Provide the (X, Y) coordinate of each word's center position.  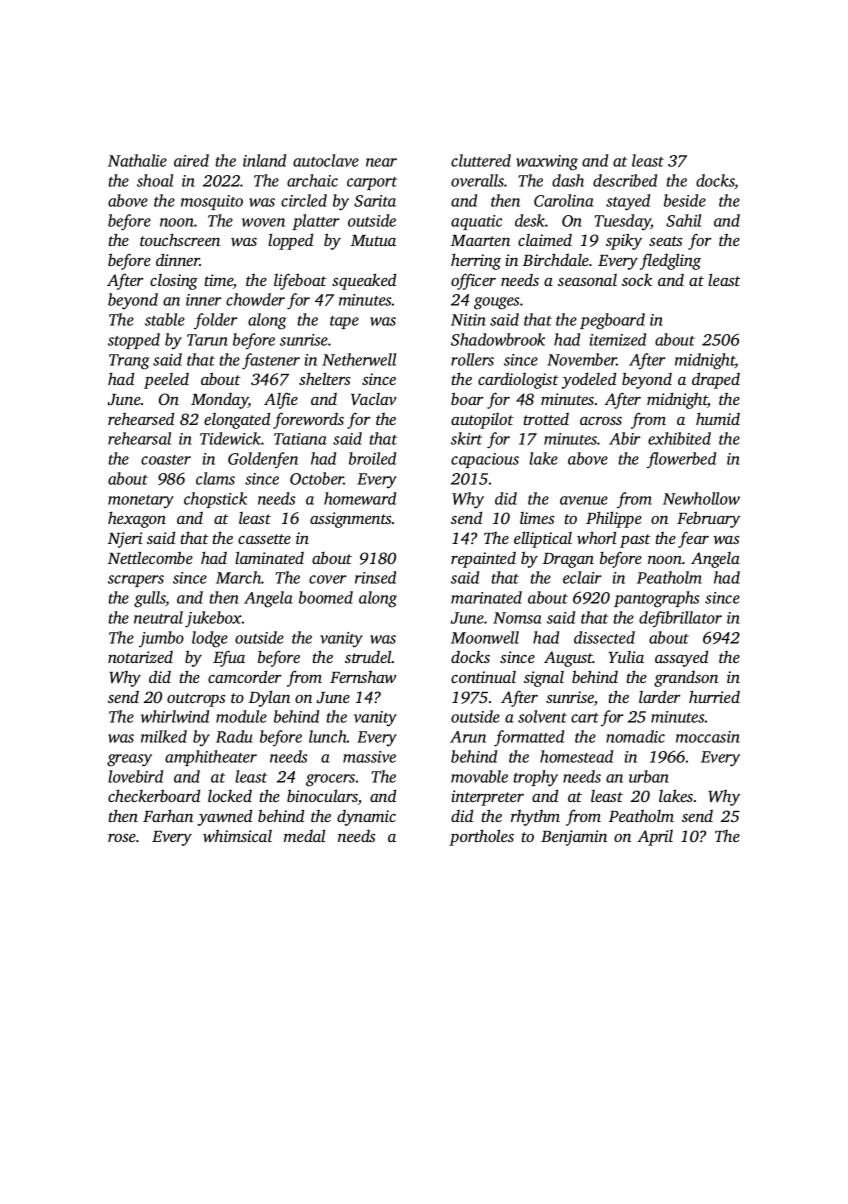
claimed (545, 240)
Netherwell (359, 359)
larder (659, 696)
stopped (134, 341)
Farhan (168, 816)
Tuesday (622, 222)
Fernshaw (363, 676)
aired (191, 160)
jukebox (213, 619)
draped (716, 380)
